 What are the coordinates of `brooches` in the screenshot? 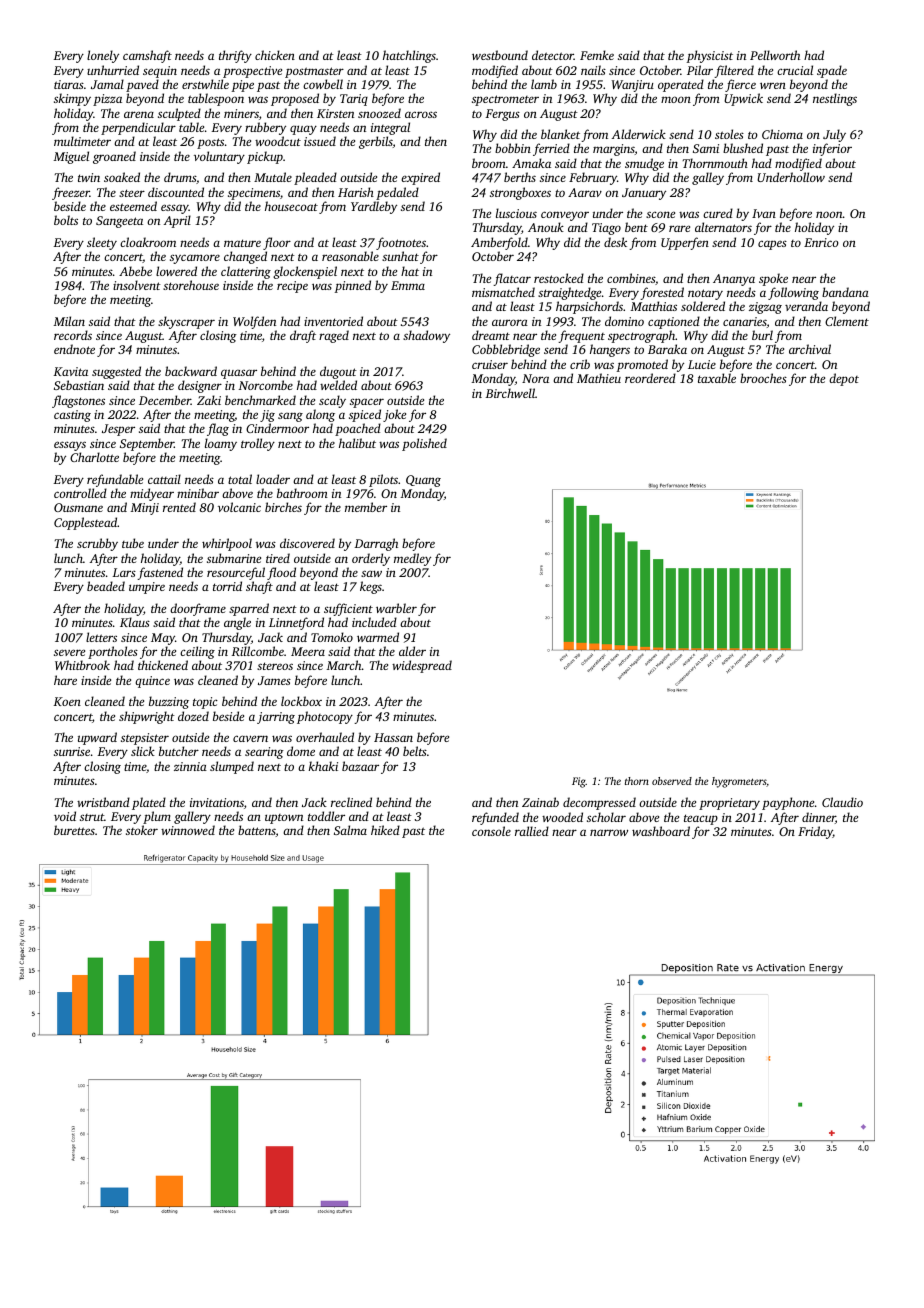 It's located at (763, 378).
